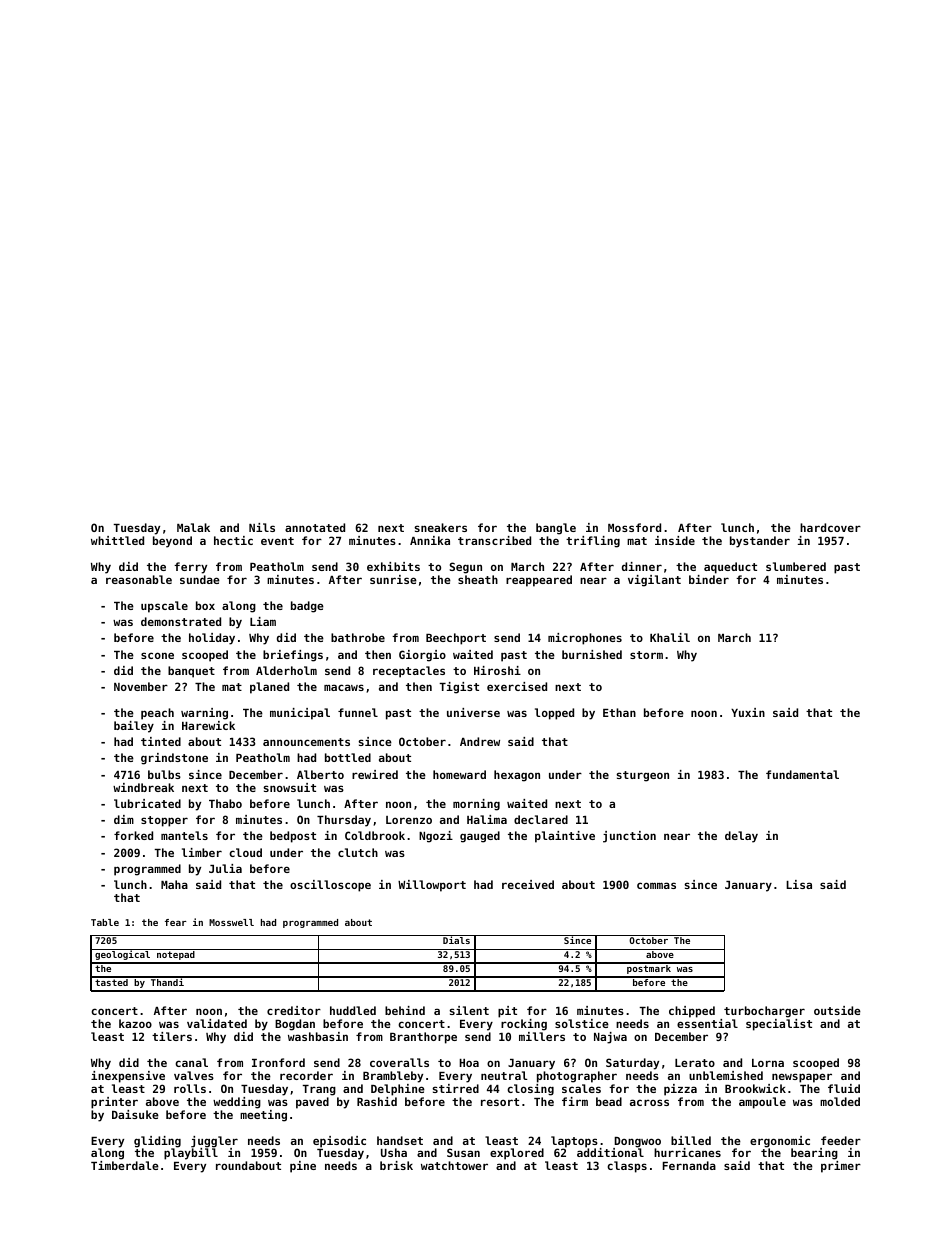 The width and height of the document is (952, 1233). I want to click on sturgeon, so click(642, 776).
